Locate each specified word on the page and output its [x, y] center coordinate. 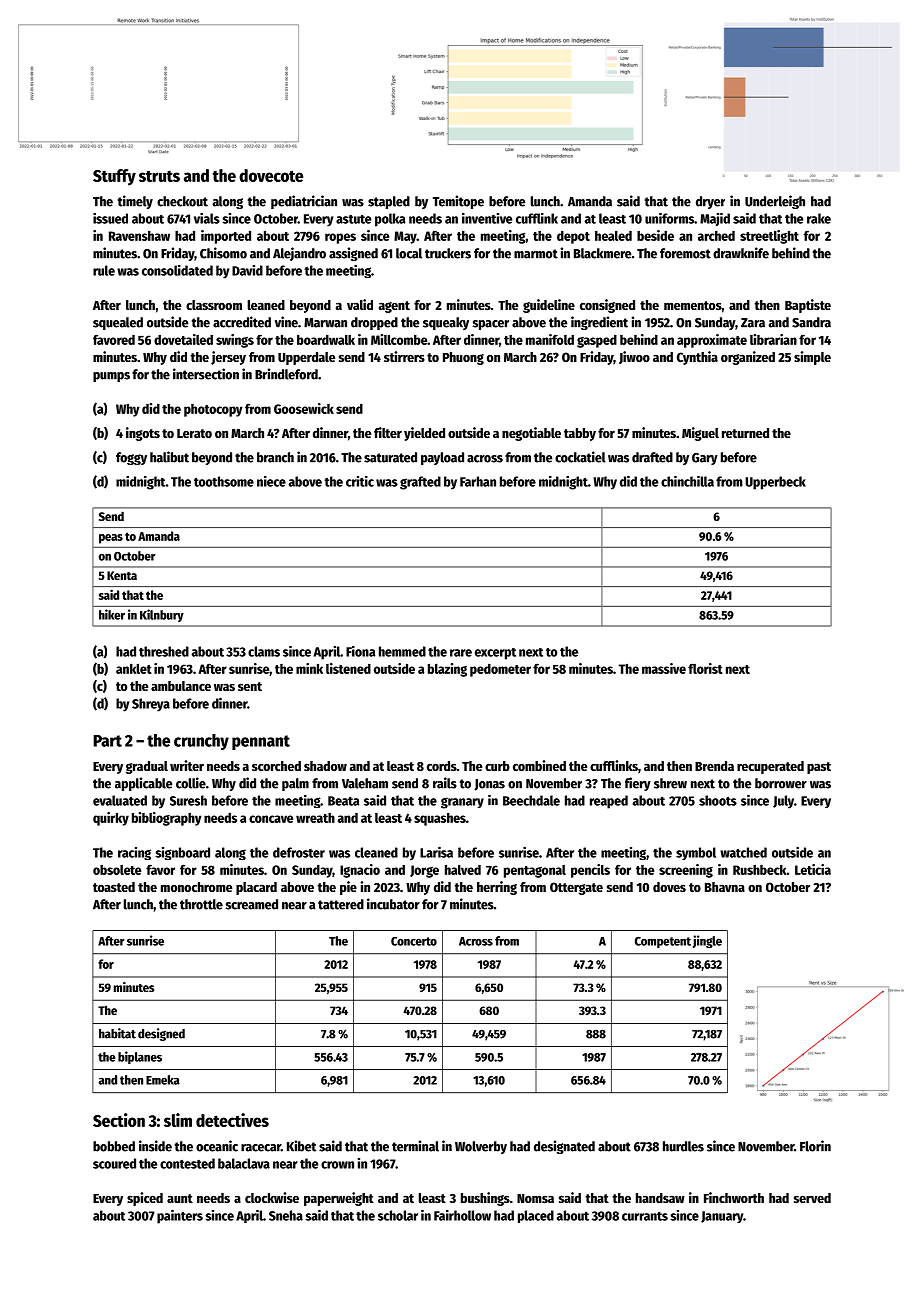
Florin [815, 1146]
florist [705, 668]
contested [187, 1163]
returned [745, 433]
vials [207, 218]
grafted [420, 483]
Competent [663, 942]
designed [161, 1034]
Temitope [458, 202]
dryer [710, 202]
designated [564, 1147]
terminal [415, 1146]
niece [271, 481]
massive [664, 668]
